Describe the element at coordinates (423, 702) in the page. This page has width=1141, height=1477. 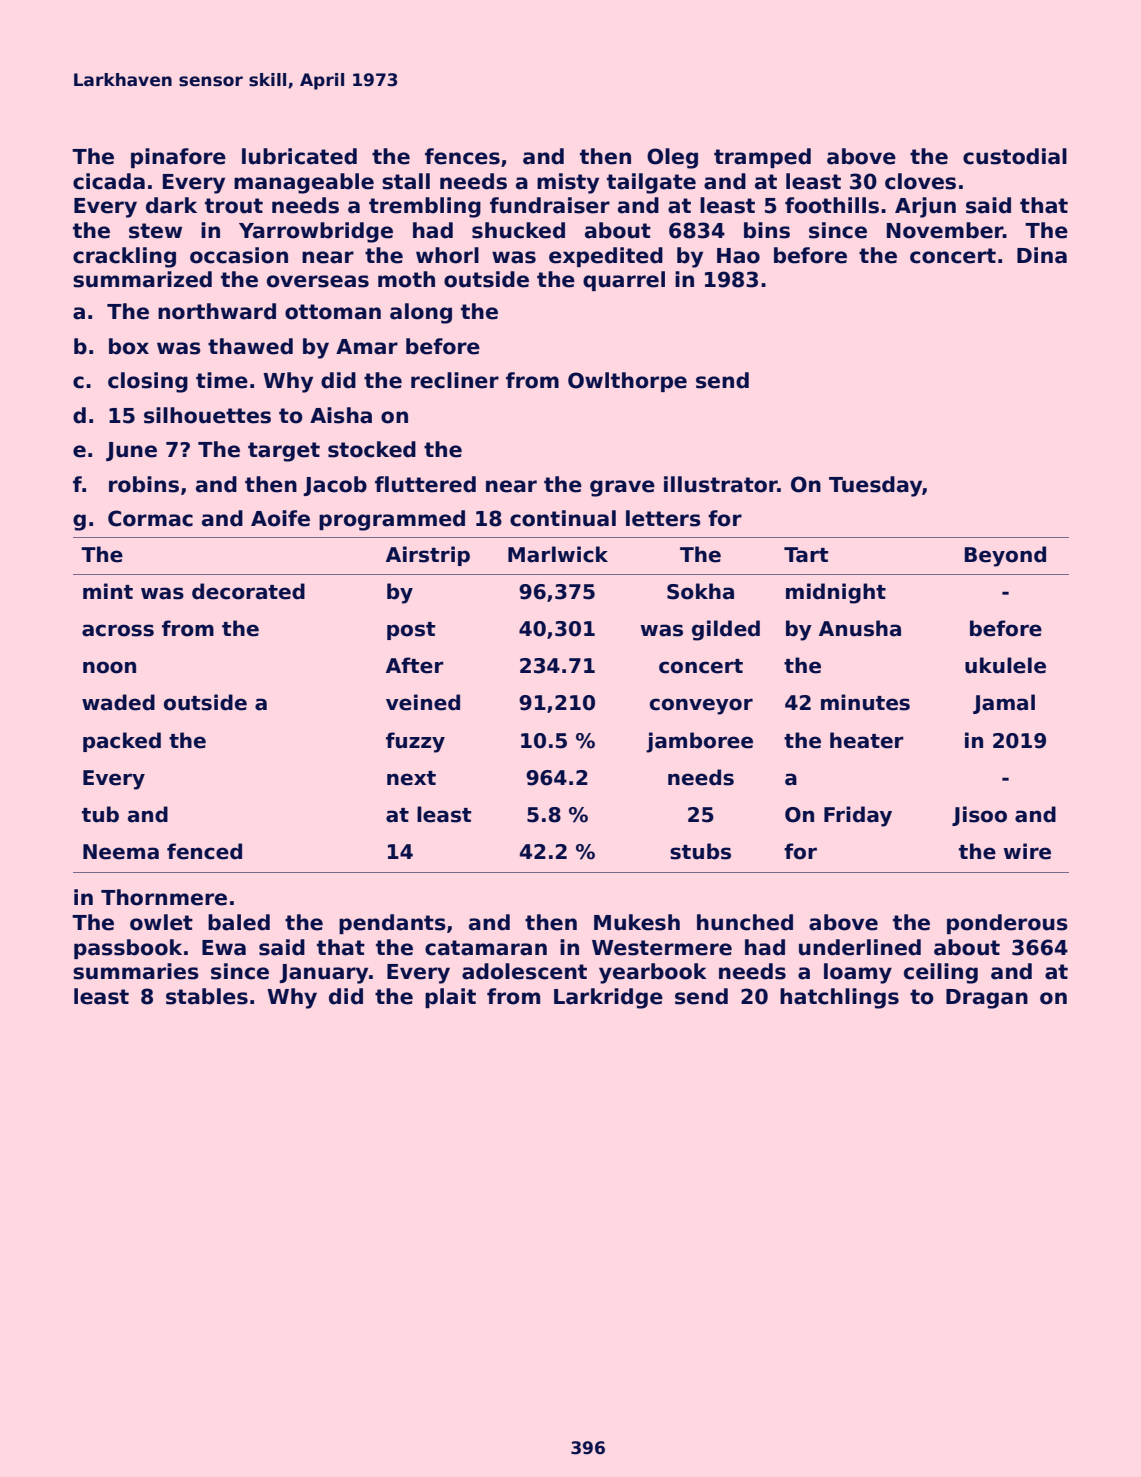
I see `veined` at that location.
